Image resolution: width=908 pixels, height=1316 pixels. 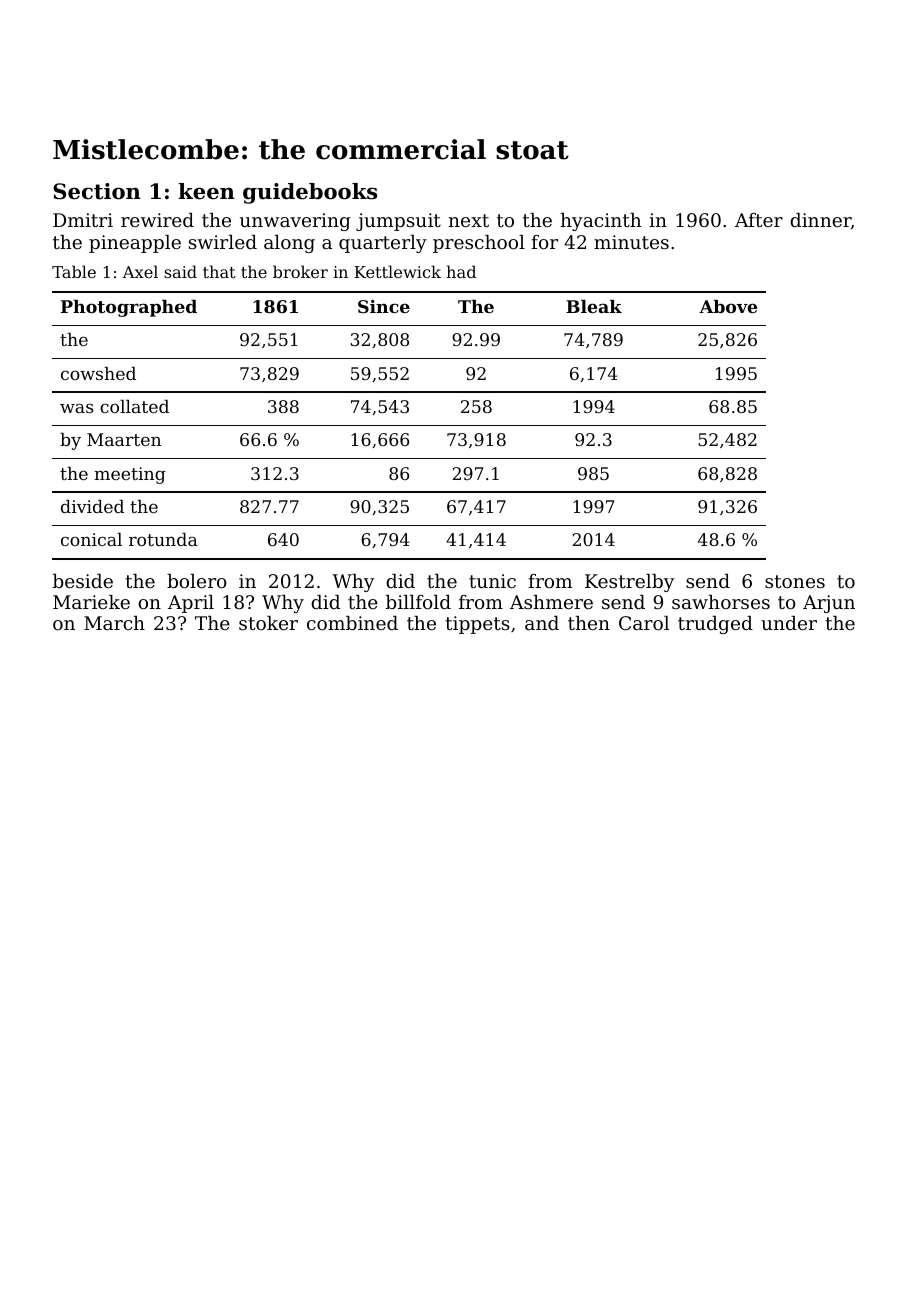 I want to click on broker, so click(x=300, y=271).
